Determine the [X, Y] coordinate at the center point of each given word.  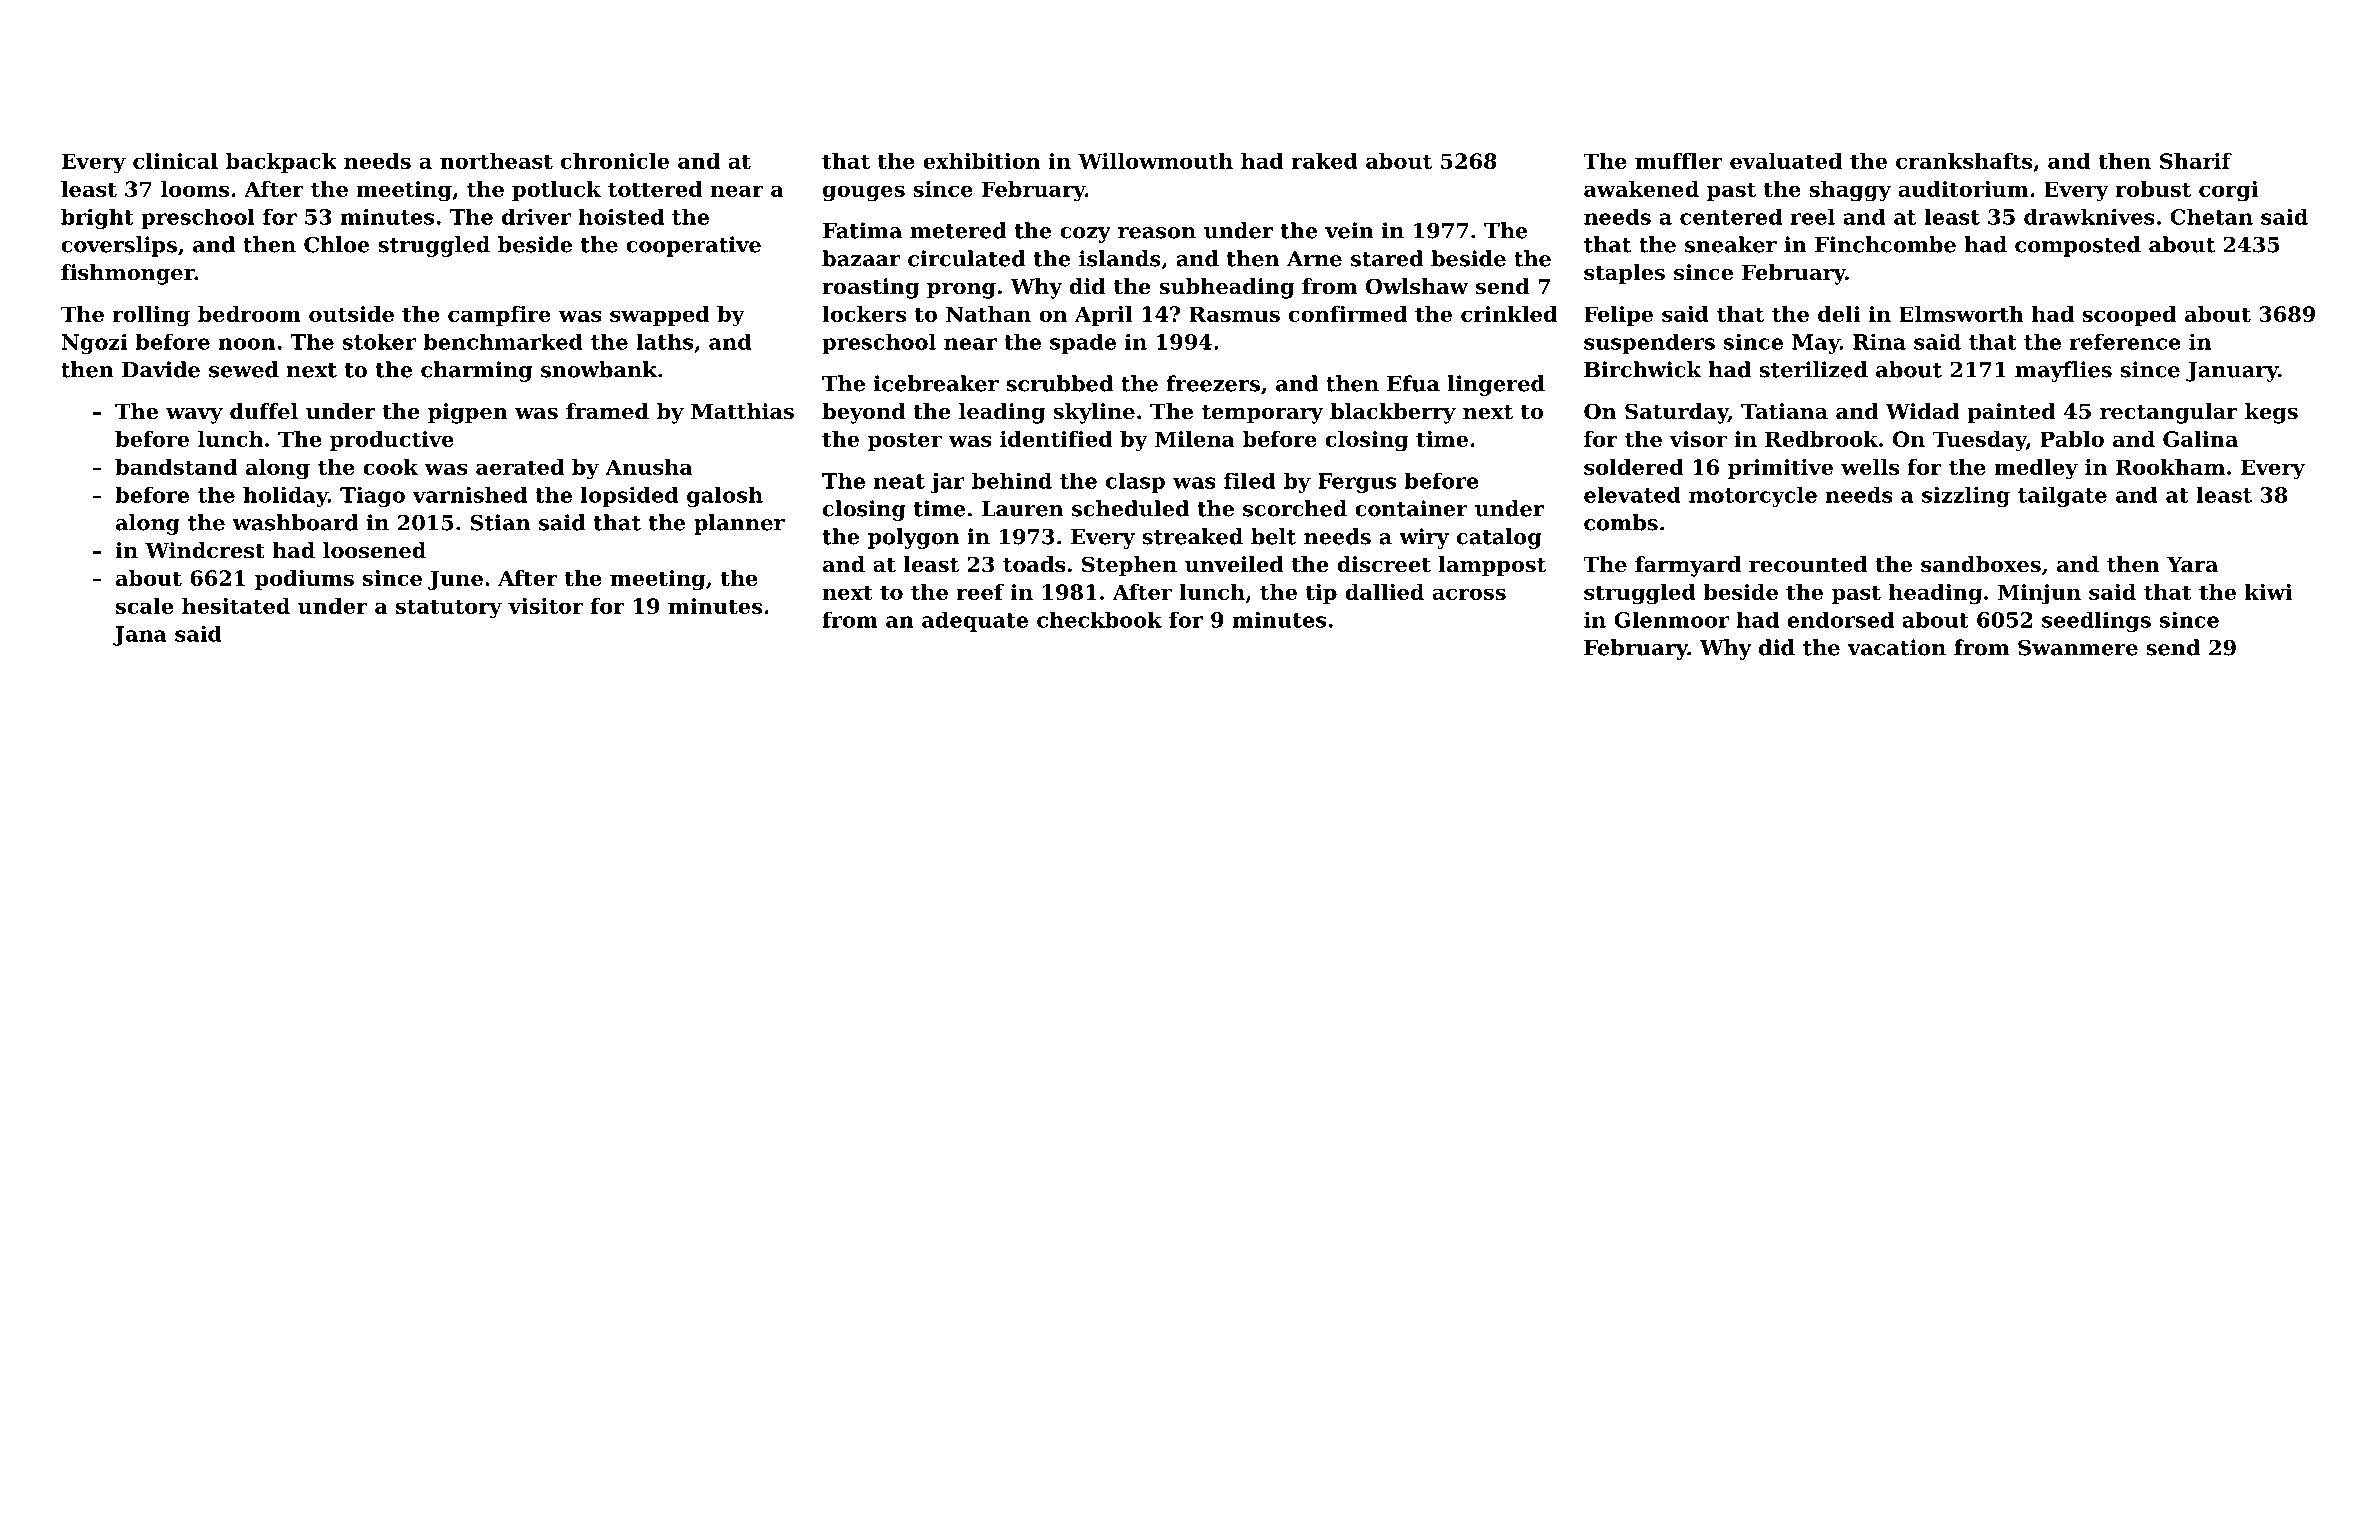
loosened [374, 550]
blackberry [1393, 413]
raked [1325, 161]
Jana [140, 636]
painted [2012, 413]
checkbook [1099, 620]
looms [195, 189]
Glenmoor [1671, 620]
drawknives [2089, 216]
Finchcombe [1885, 244]
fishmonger [128, 274]
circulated [967, 258]
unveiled [1234, 564]
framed [607, 411]
